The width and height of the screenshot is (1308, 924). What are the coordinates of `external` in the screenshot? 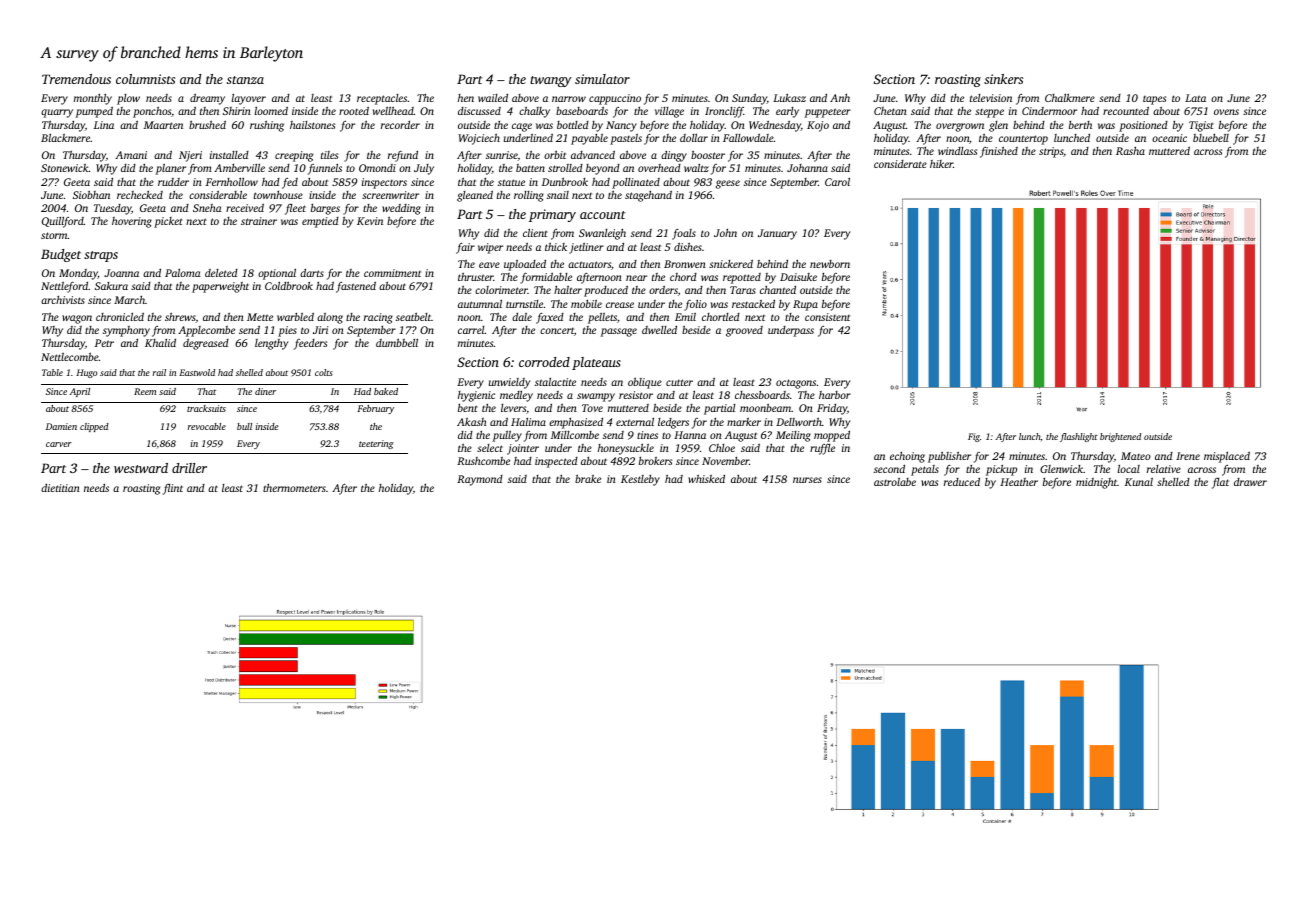 It's located at (635, 422).
